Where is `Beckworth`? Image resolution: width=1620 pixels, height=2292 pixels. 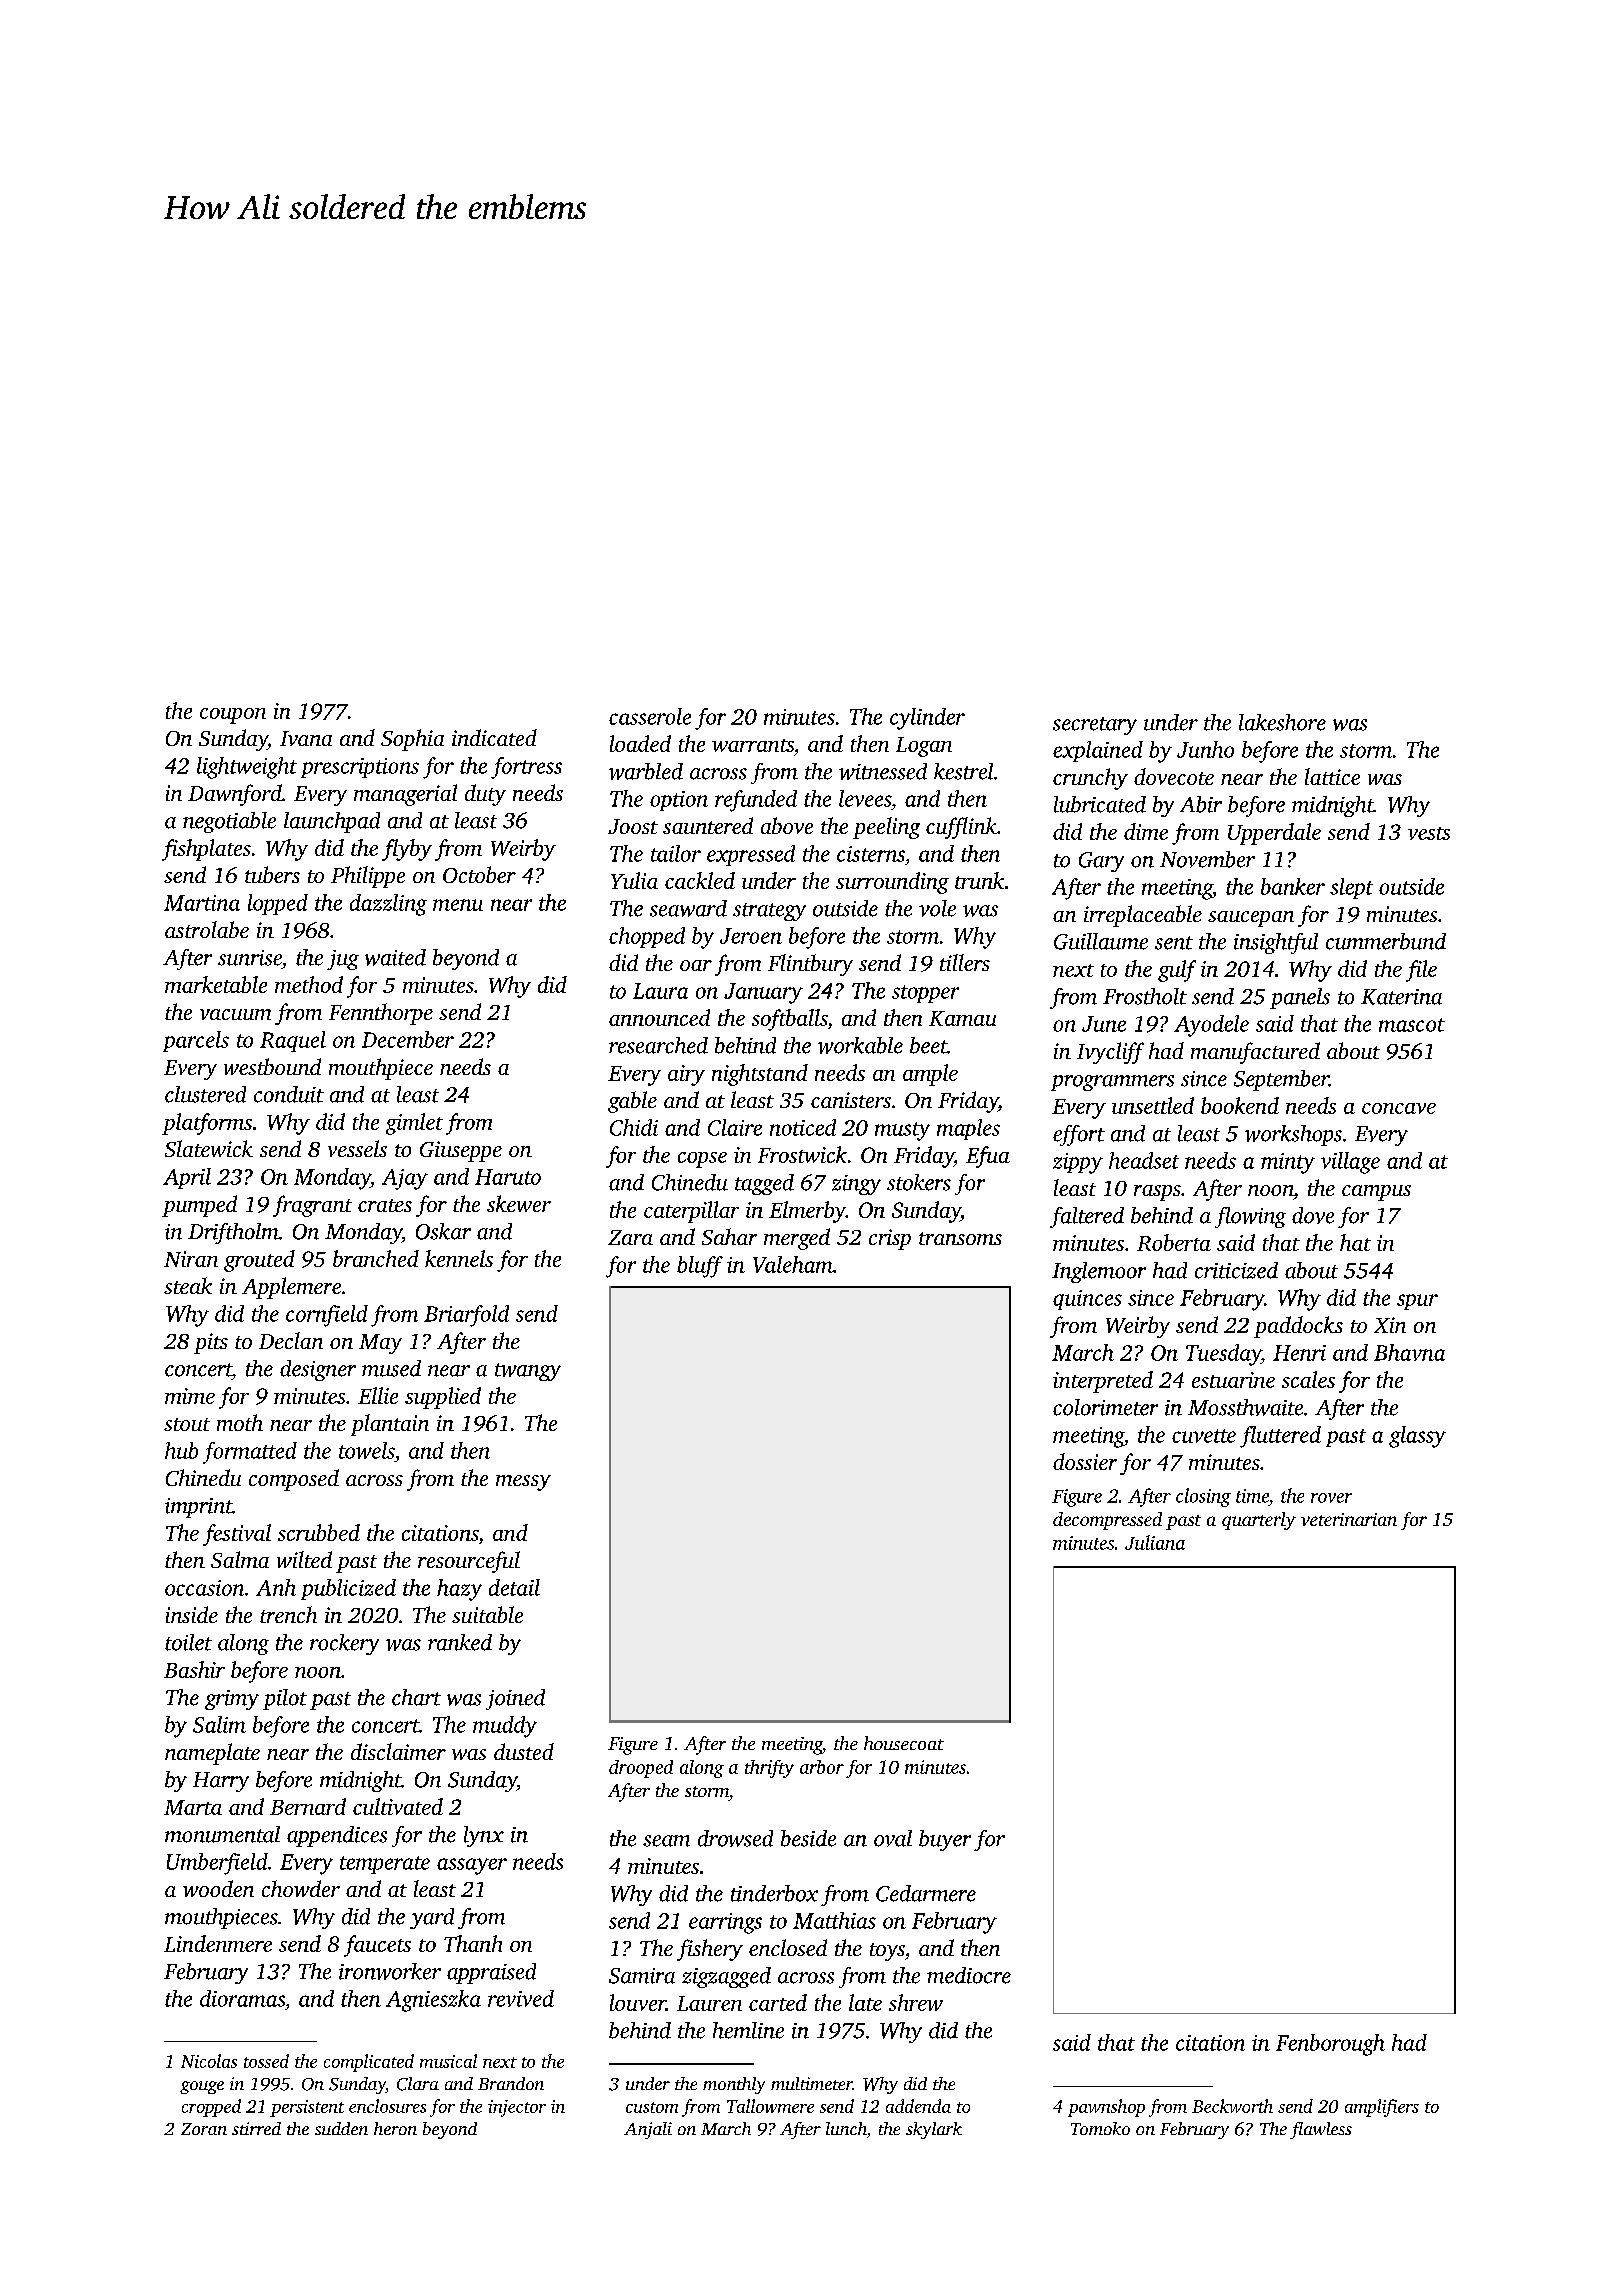 Beckworth is located at coordinates (1232, 2106).
